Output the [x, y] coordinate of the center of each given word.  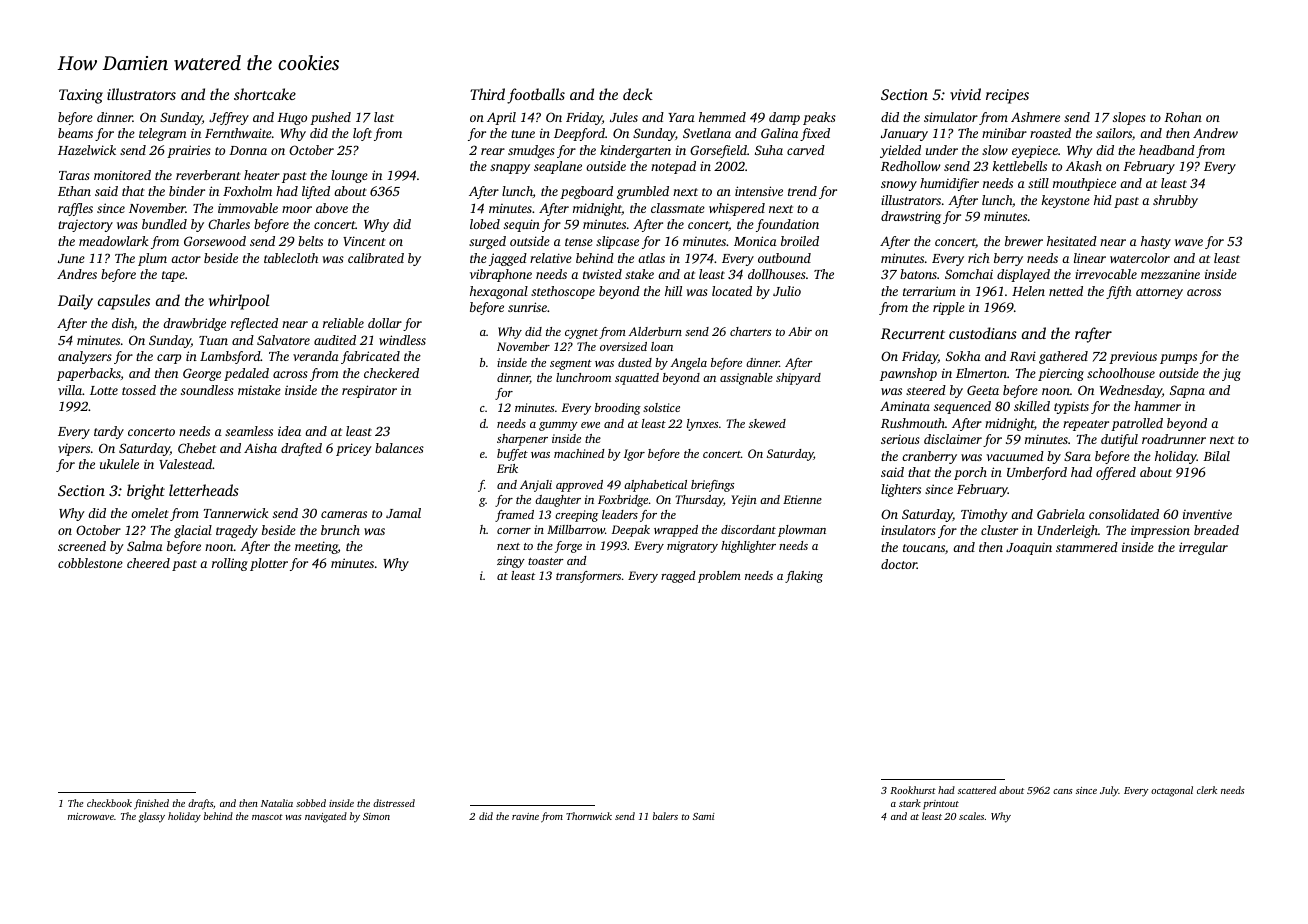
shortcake [265, 94]
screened [82, 546]
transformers [588, 577]
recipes [1007, 96]
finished [151, 804]
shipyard [798, 379]
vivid [965, 94]
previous [1133, 357]
